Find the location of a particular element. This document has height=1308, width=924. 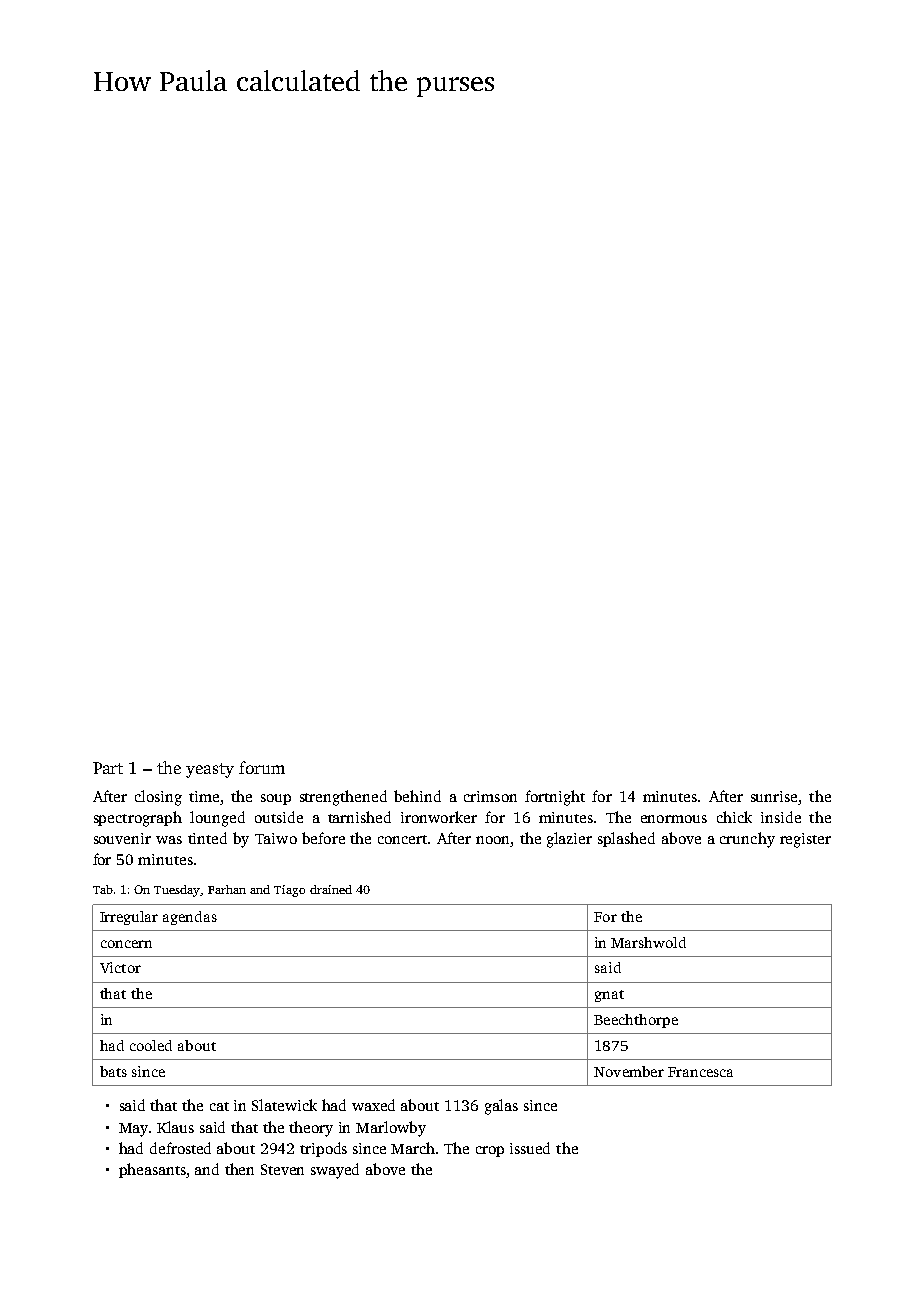

sunrise is located at coordinates (774, 796).
